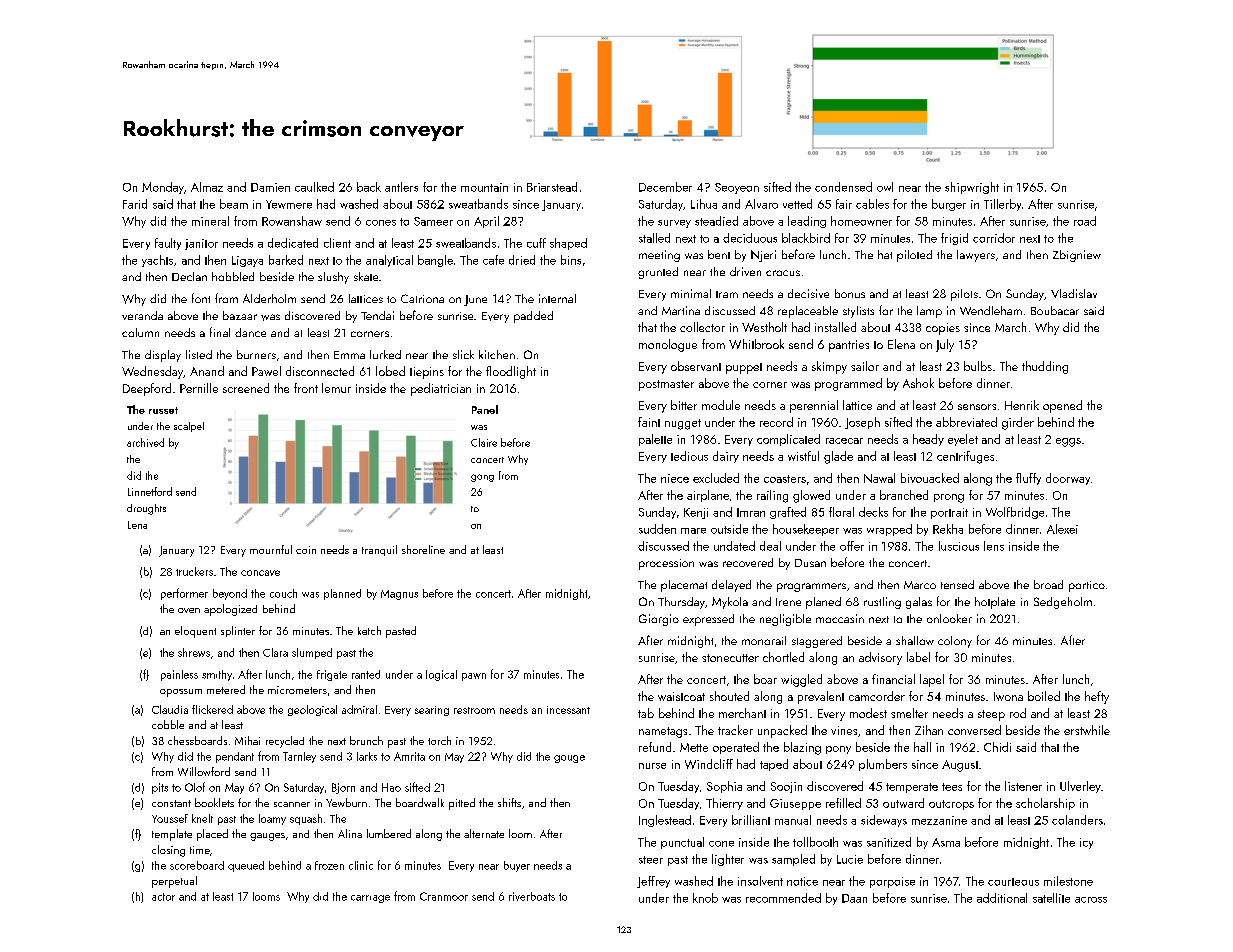 The height and width of the screenshot is (952, 1233). What do you see at coordinates (482, 478) in the screenshot?
I see `gong` at bounding box center [482, 478].
